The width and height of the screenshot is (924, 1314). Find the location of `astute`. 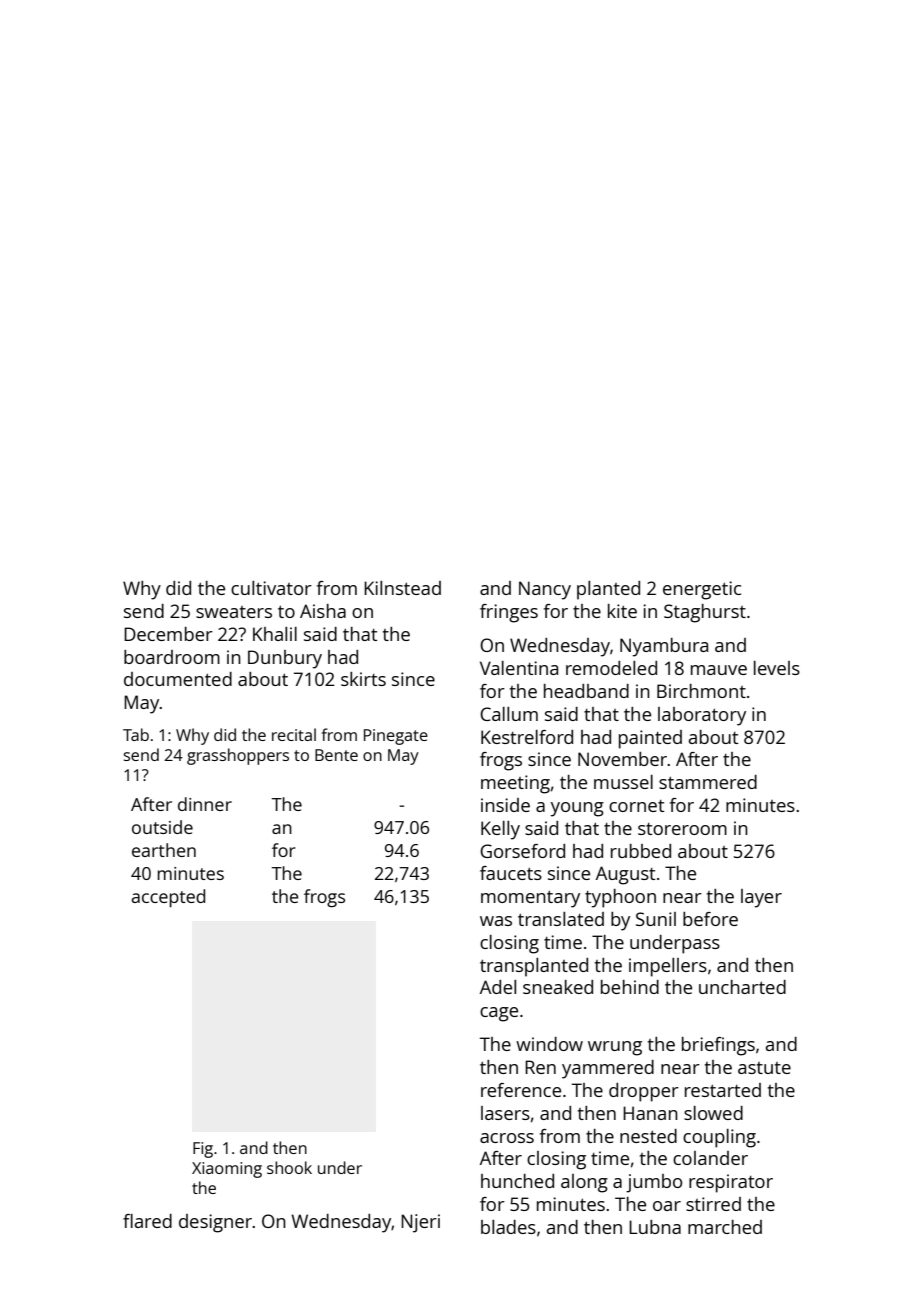

astute is located at coordinates (764, 1068).
